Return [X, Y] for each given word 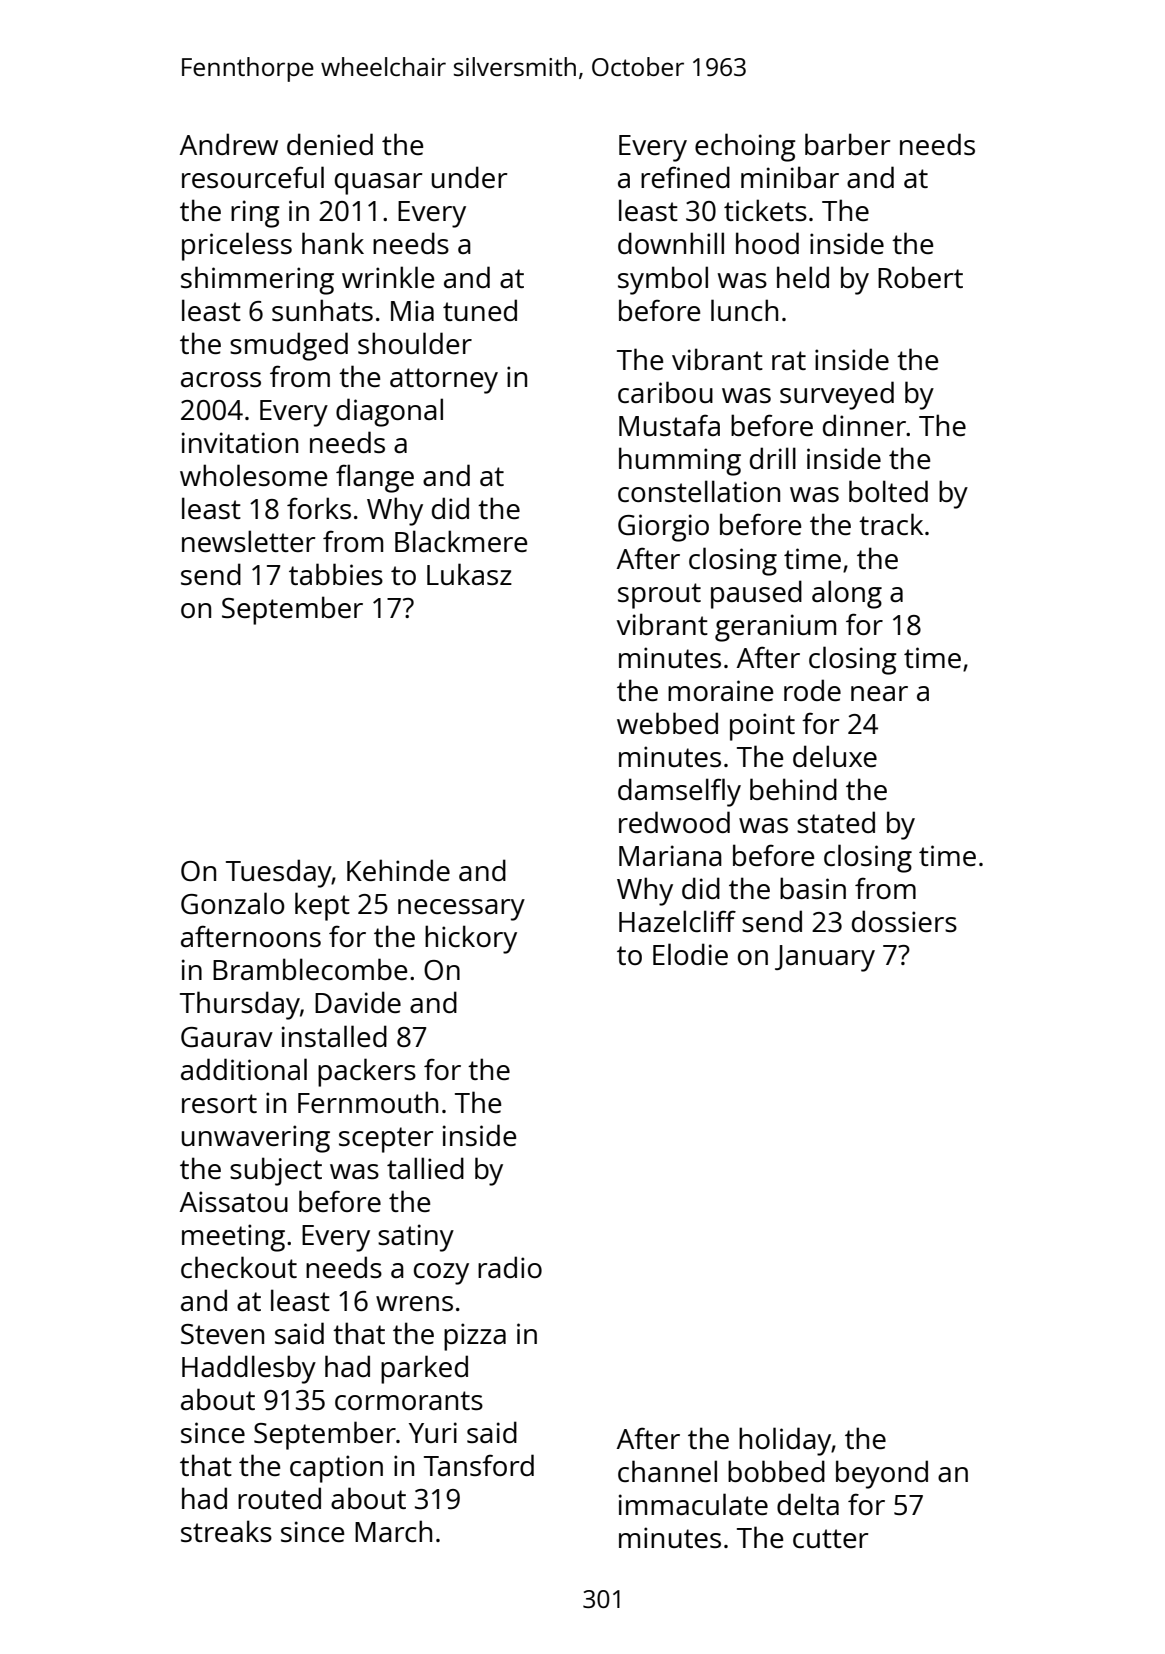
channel [667, 1471]
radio [510, 1267]
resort [219, 1103]
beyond [882, 1474]
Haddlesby [249, 1369]
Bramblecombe [310, 969]
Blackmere [461, 541]
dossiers [904, 921]
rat [789, 360]
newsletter [249, 541]
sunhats [322, 310]
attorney [444, 381]
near [879, 693]
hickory [471, 939]
